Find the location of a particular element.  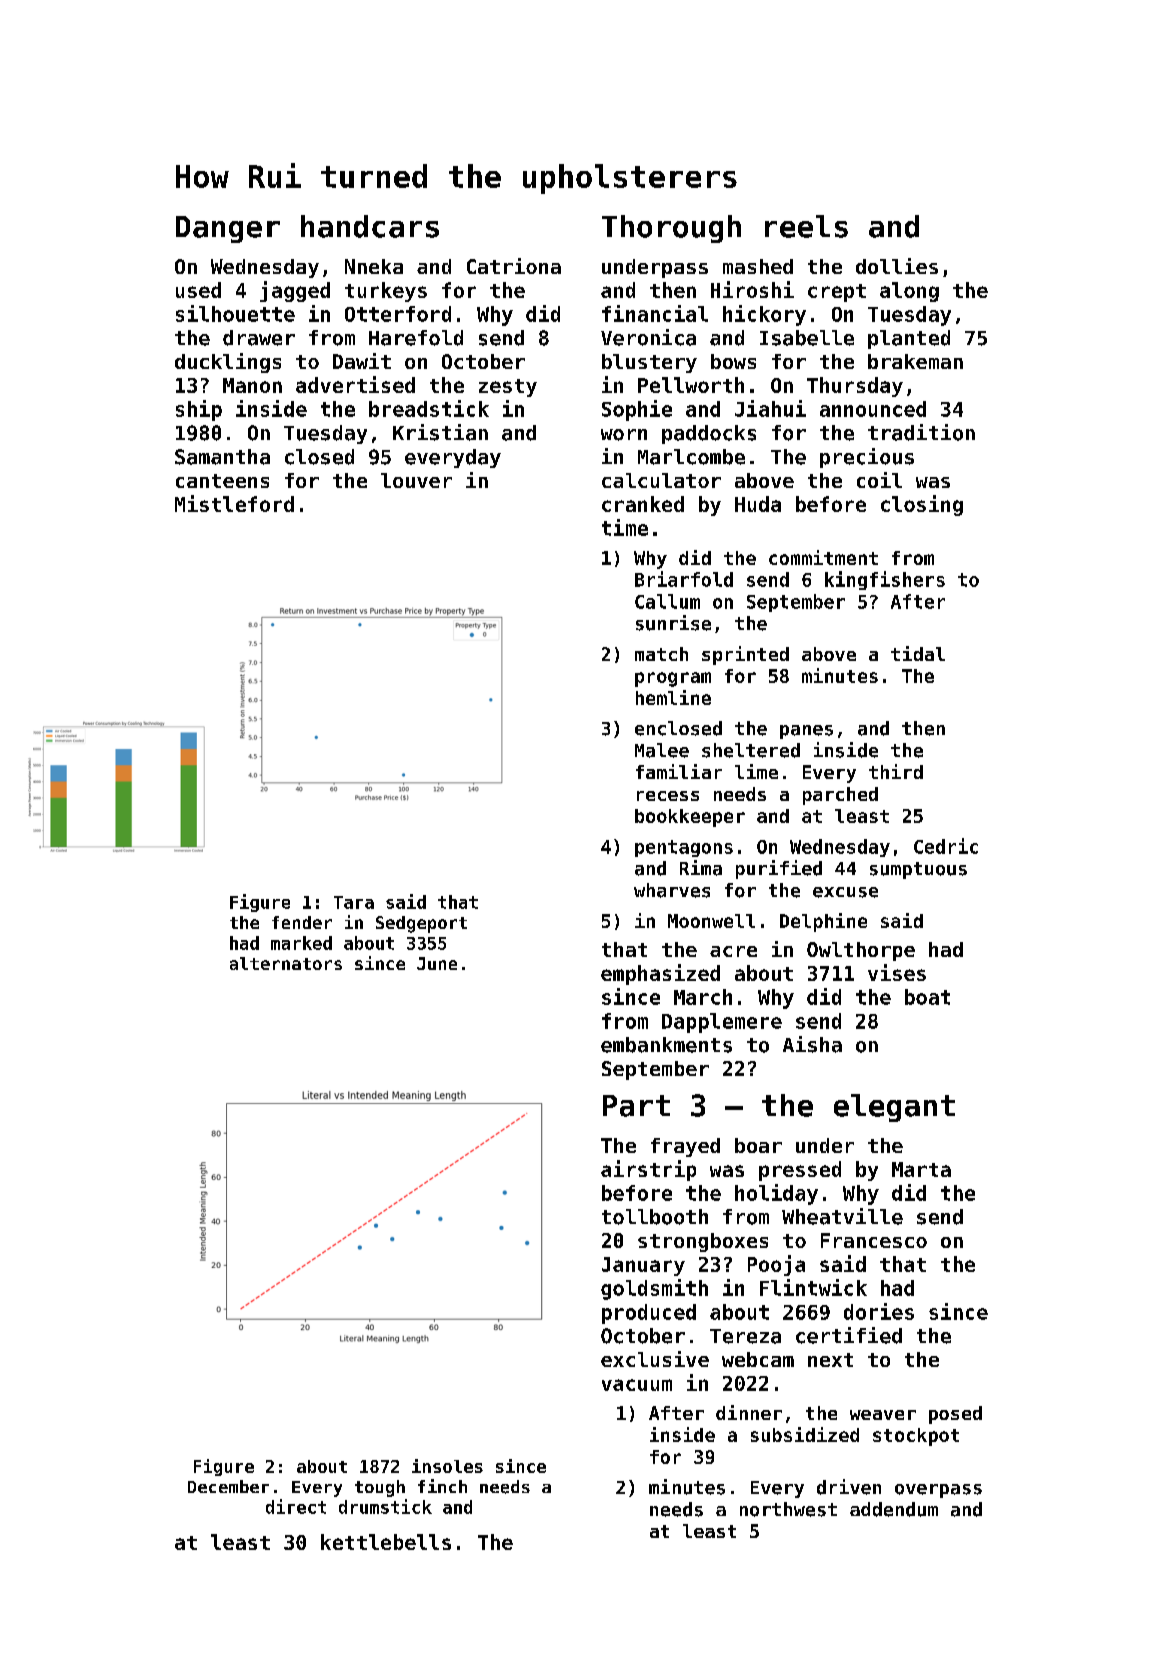

Tara is located at coordinates (354, 902).
